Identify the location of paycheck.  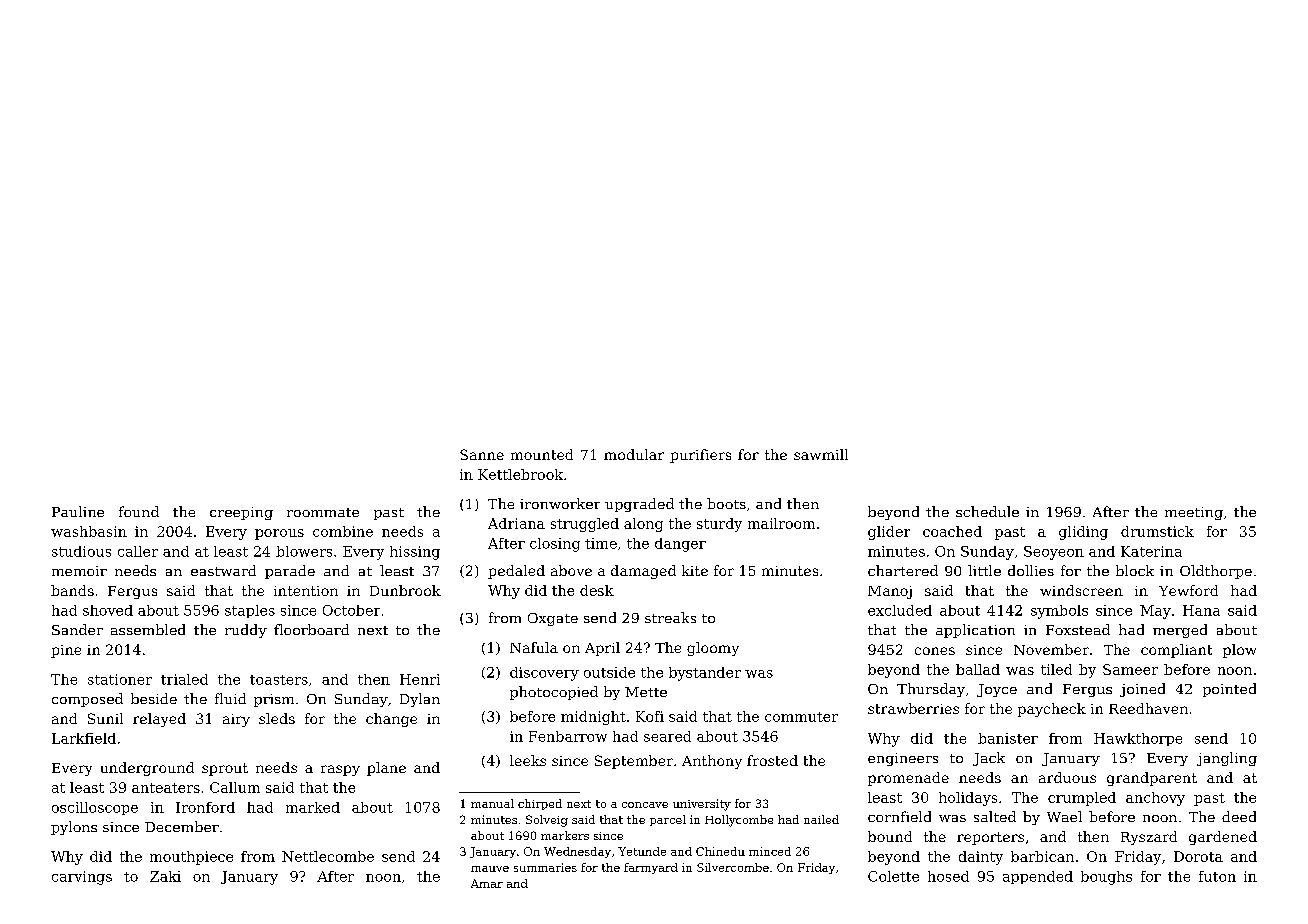
(1052, 710).
